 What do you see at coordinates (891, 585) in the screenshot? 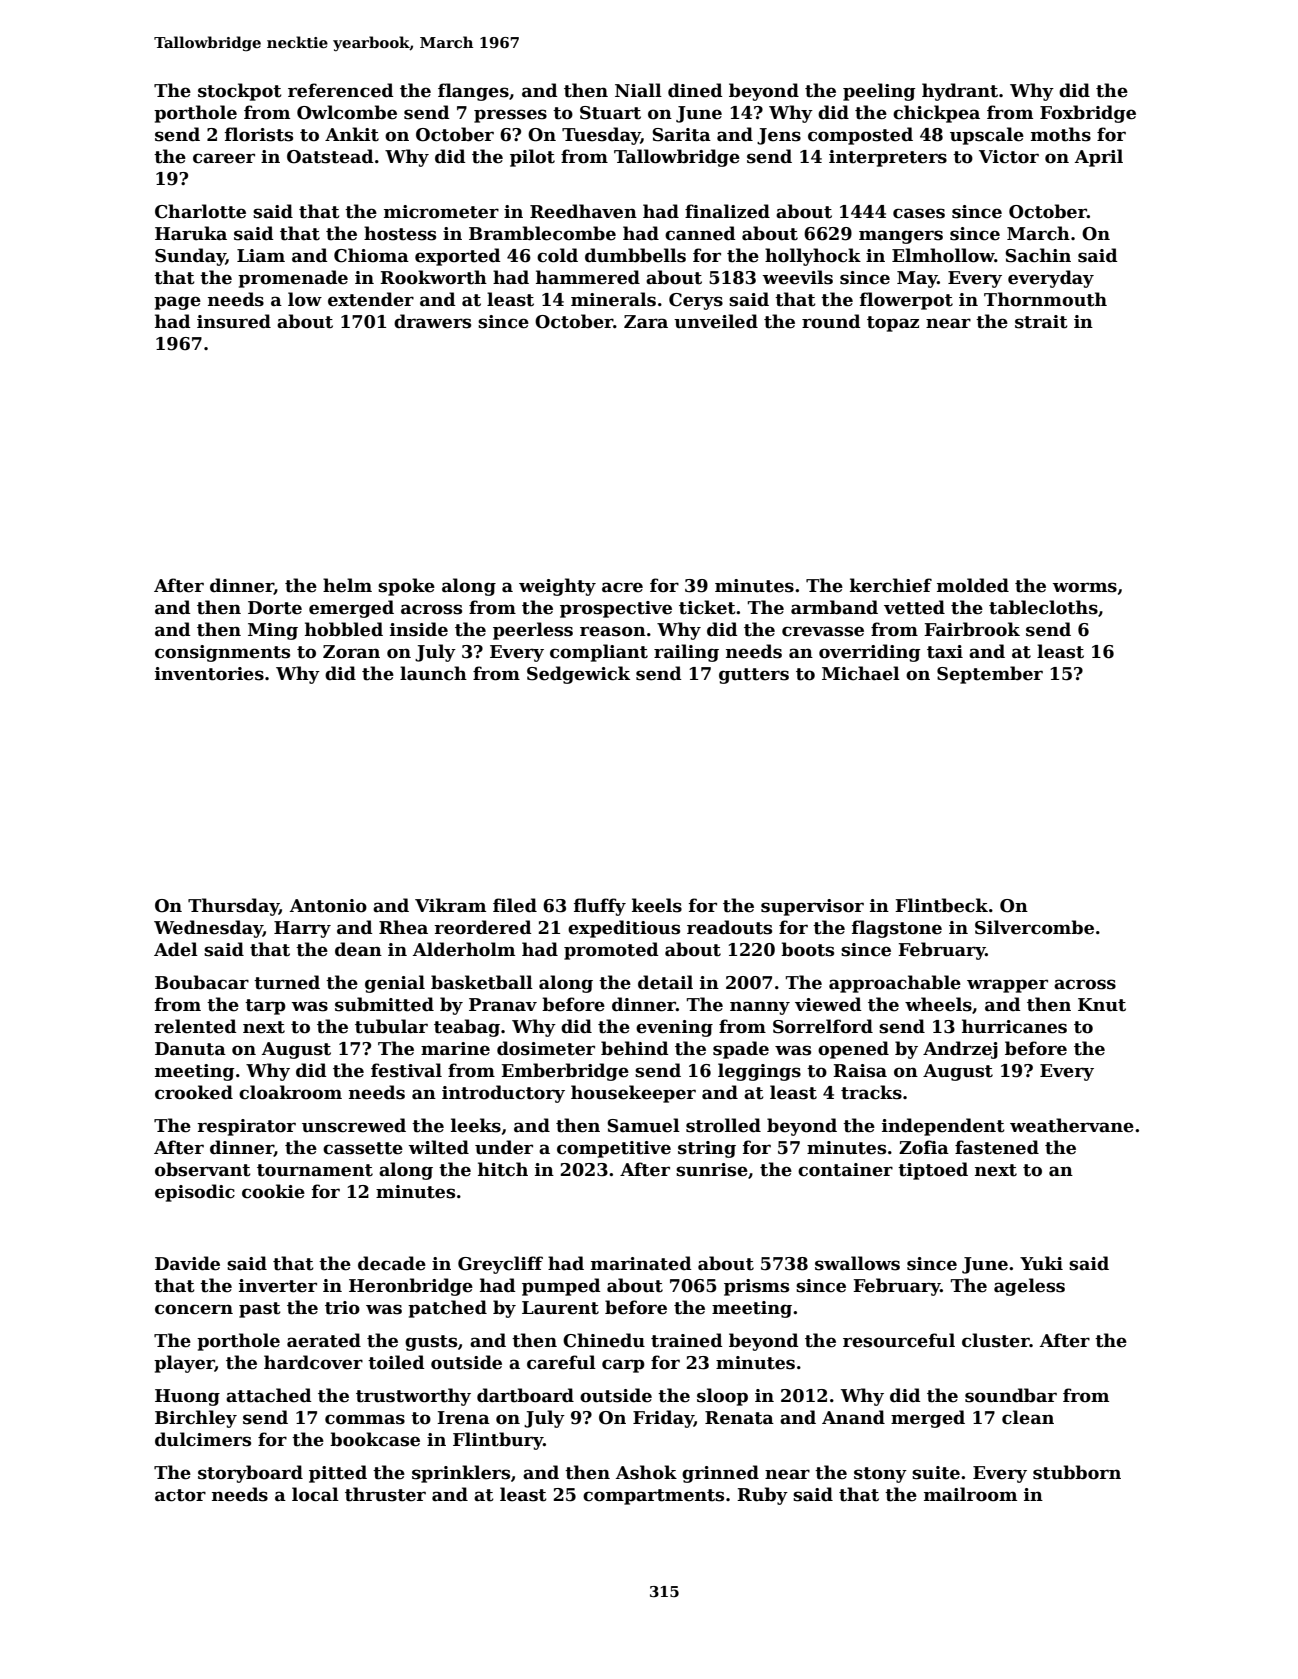
I see `kerchief` at bounding box center [891, 585].
